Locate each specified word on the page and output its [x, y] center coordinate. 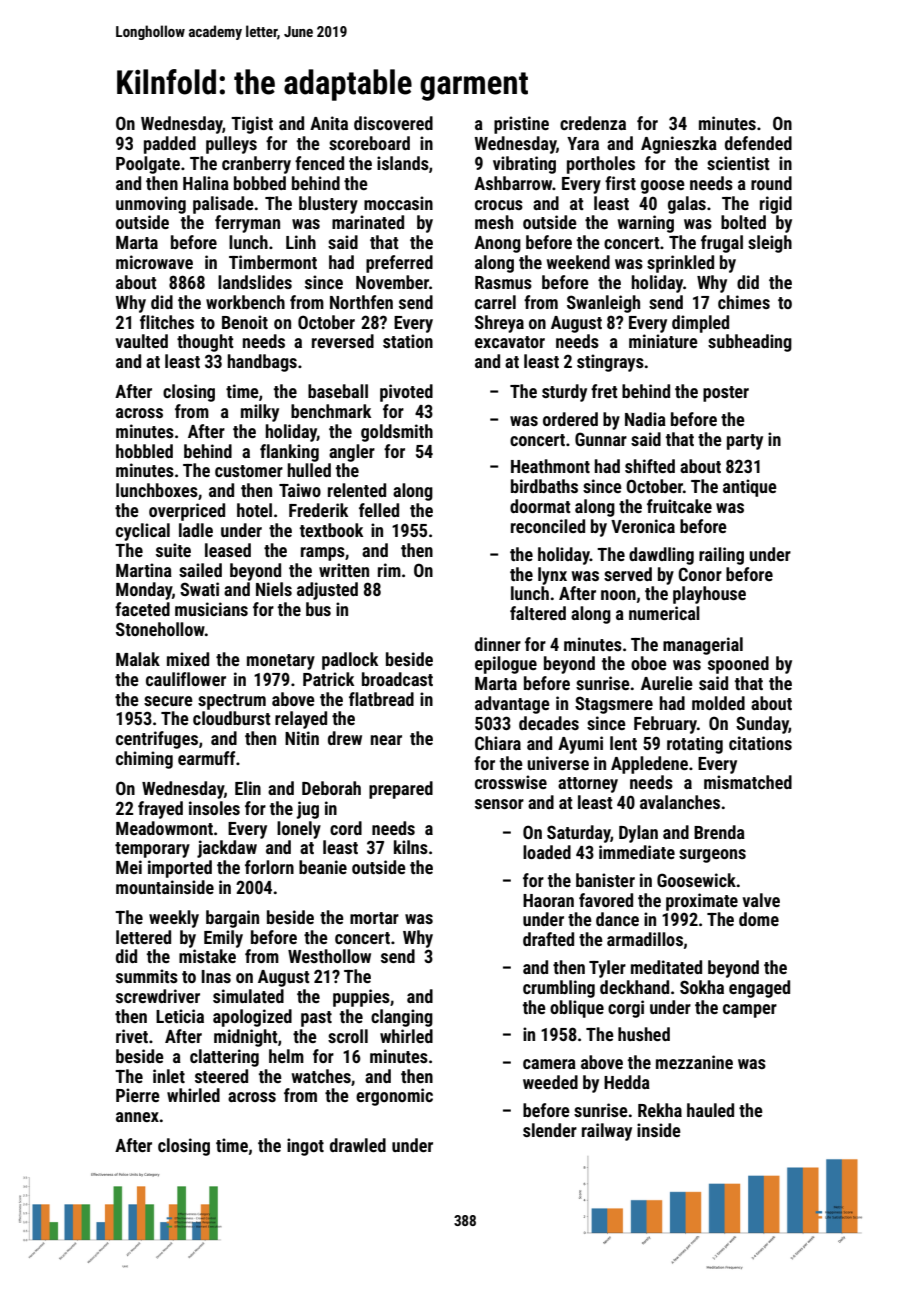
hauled [710, 1110]
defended [758, 143]
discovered [393, 123]
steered [221, 1076]
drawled [358, 1145]
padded [170, 145]
